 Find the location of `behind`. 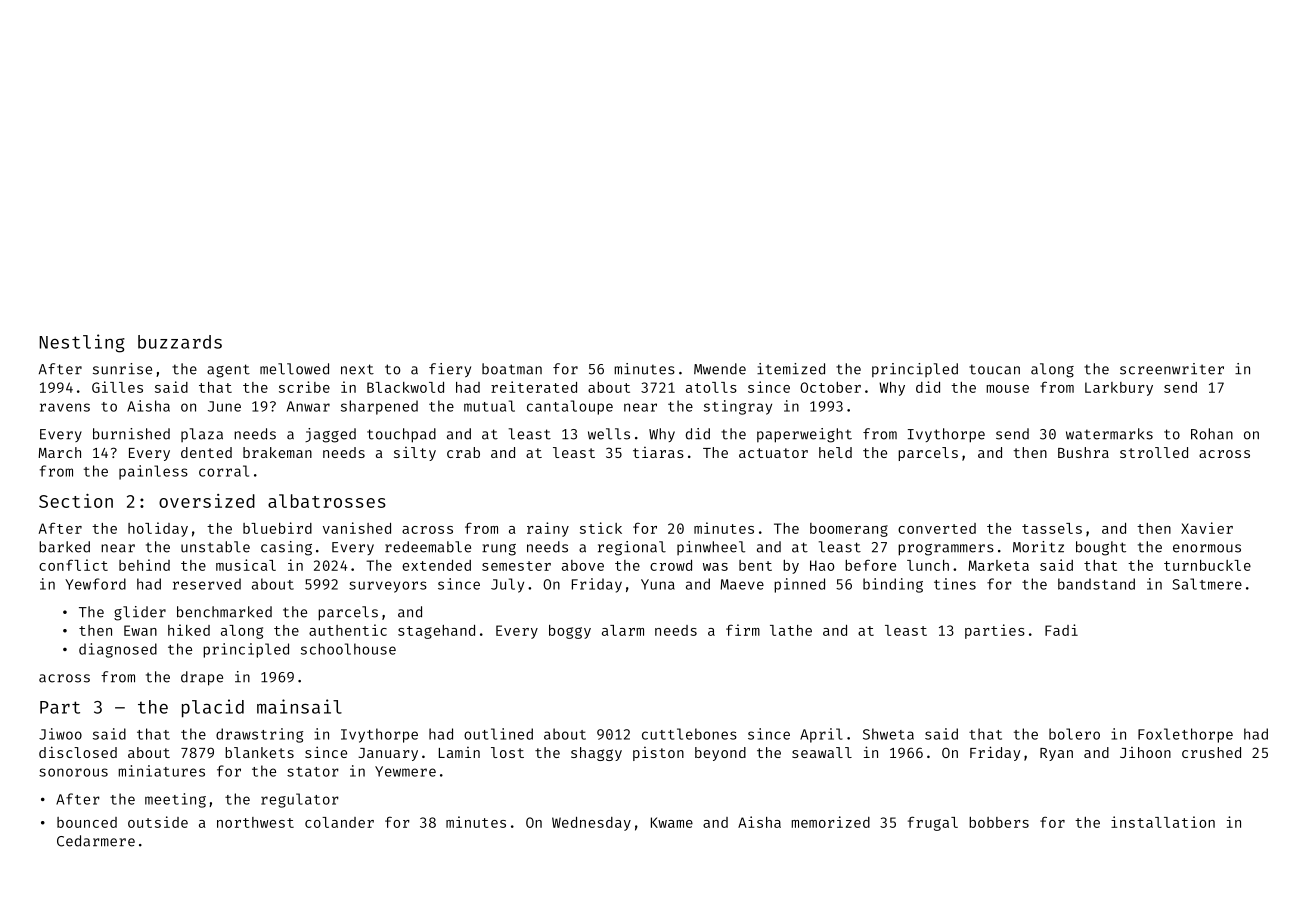

behind is located at coordinates (144, 565).
